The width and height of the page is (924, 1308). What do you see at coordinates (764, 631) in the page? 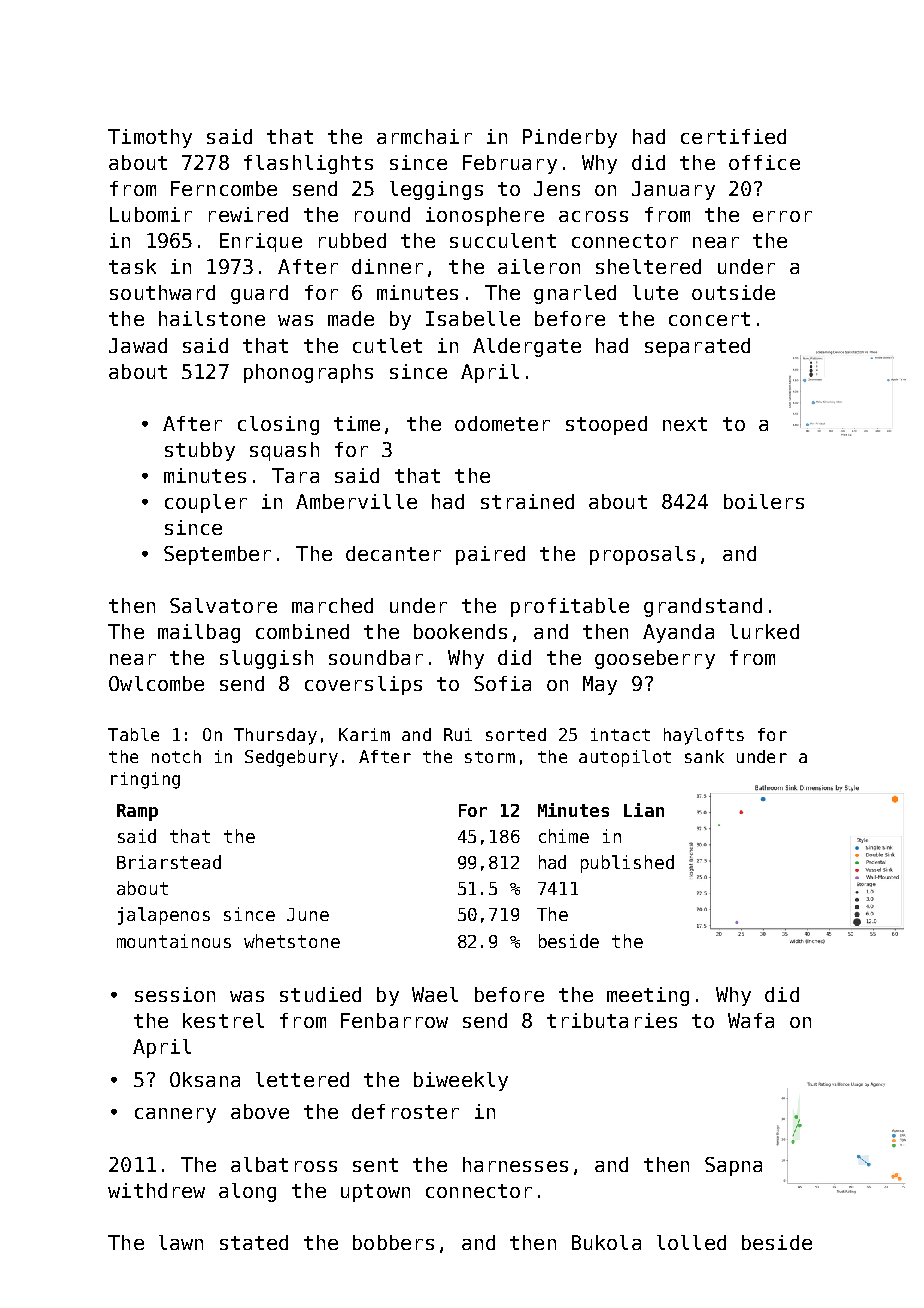
I see `lurked` at bounding box center [764, 631].
